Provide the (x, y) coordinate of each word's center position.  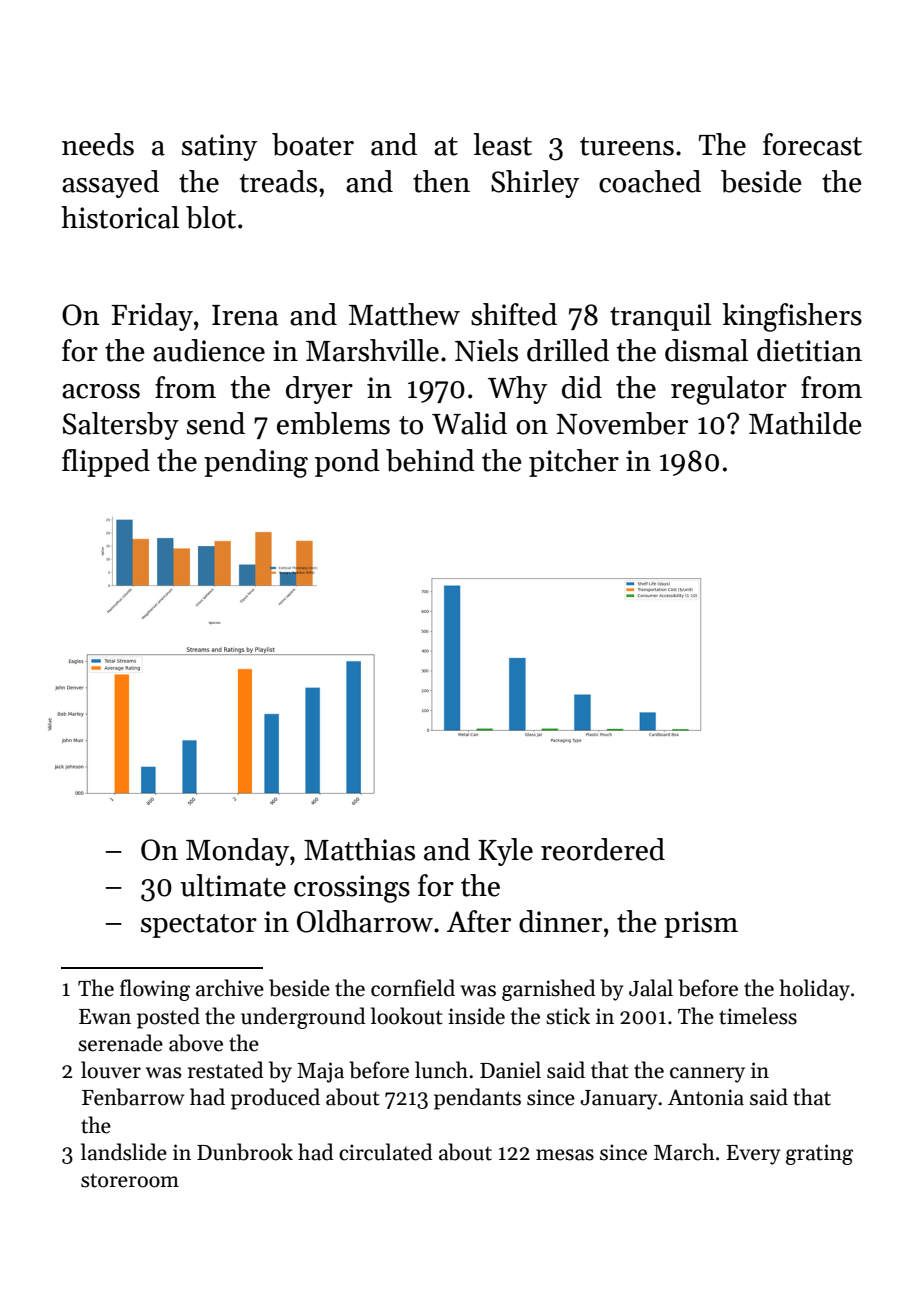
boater (313, 144)
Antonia (706, 1097)
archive (230, 988)
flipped (106, 463)
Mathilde (805, 423)
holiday (815, 990)
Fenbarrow (133, 1097)
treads (278, 181)
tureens (627, 146)
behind (430, 460)
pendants (477, 1099)
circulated (386, 1152)
